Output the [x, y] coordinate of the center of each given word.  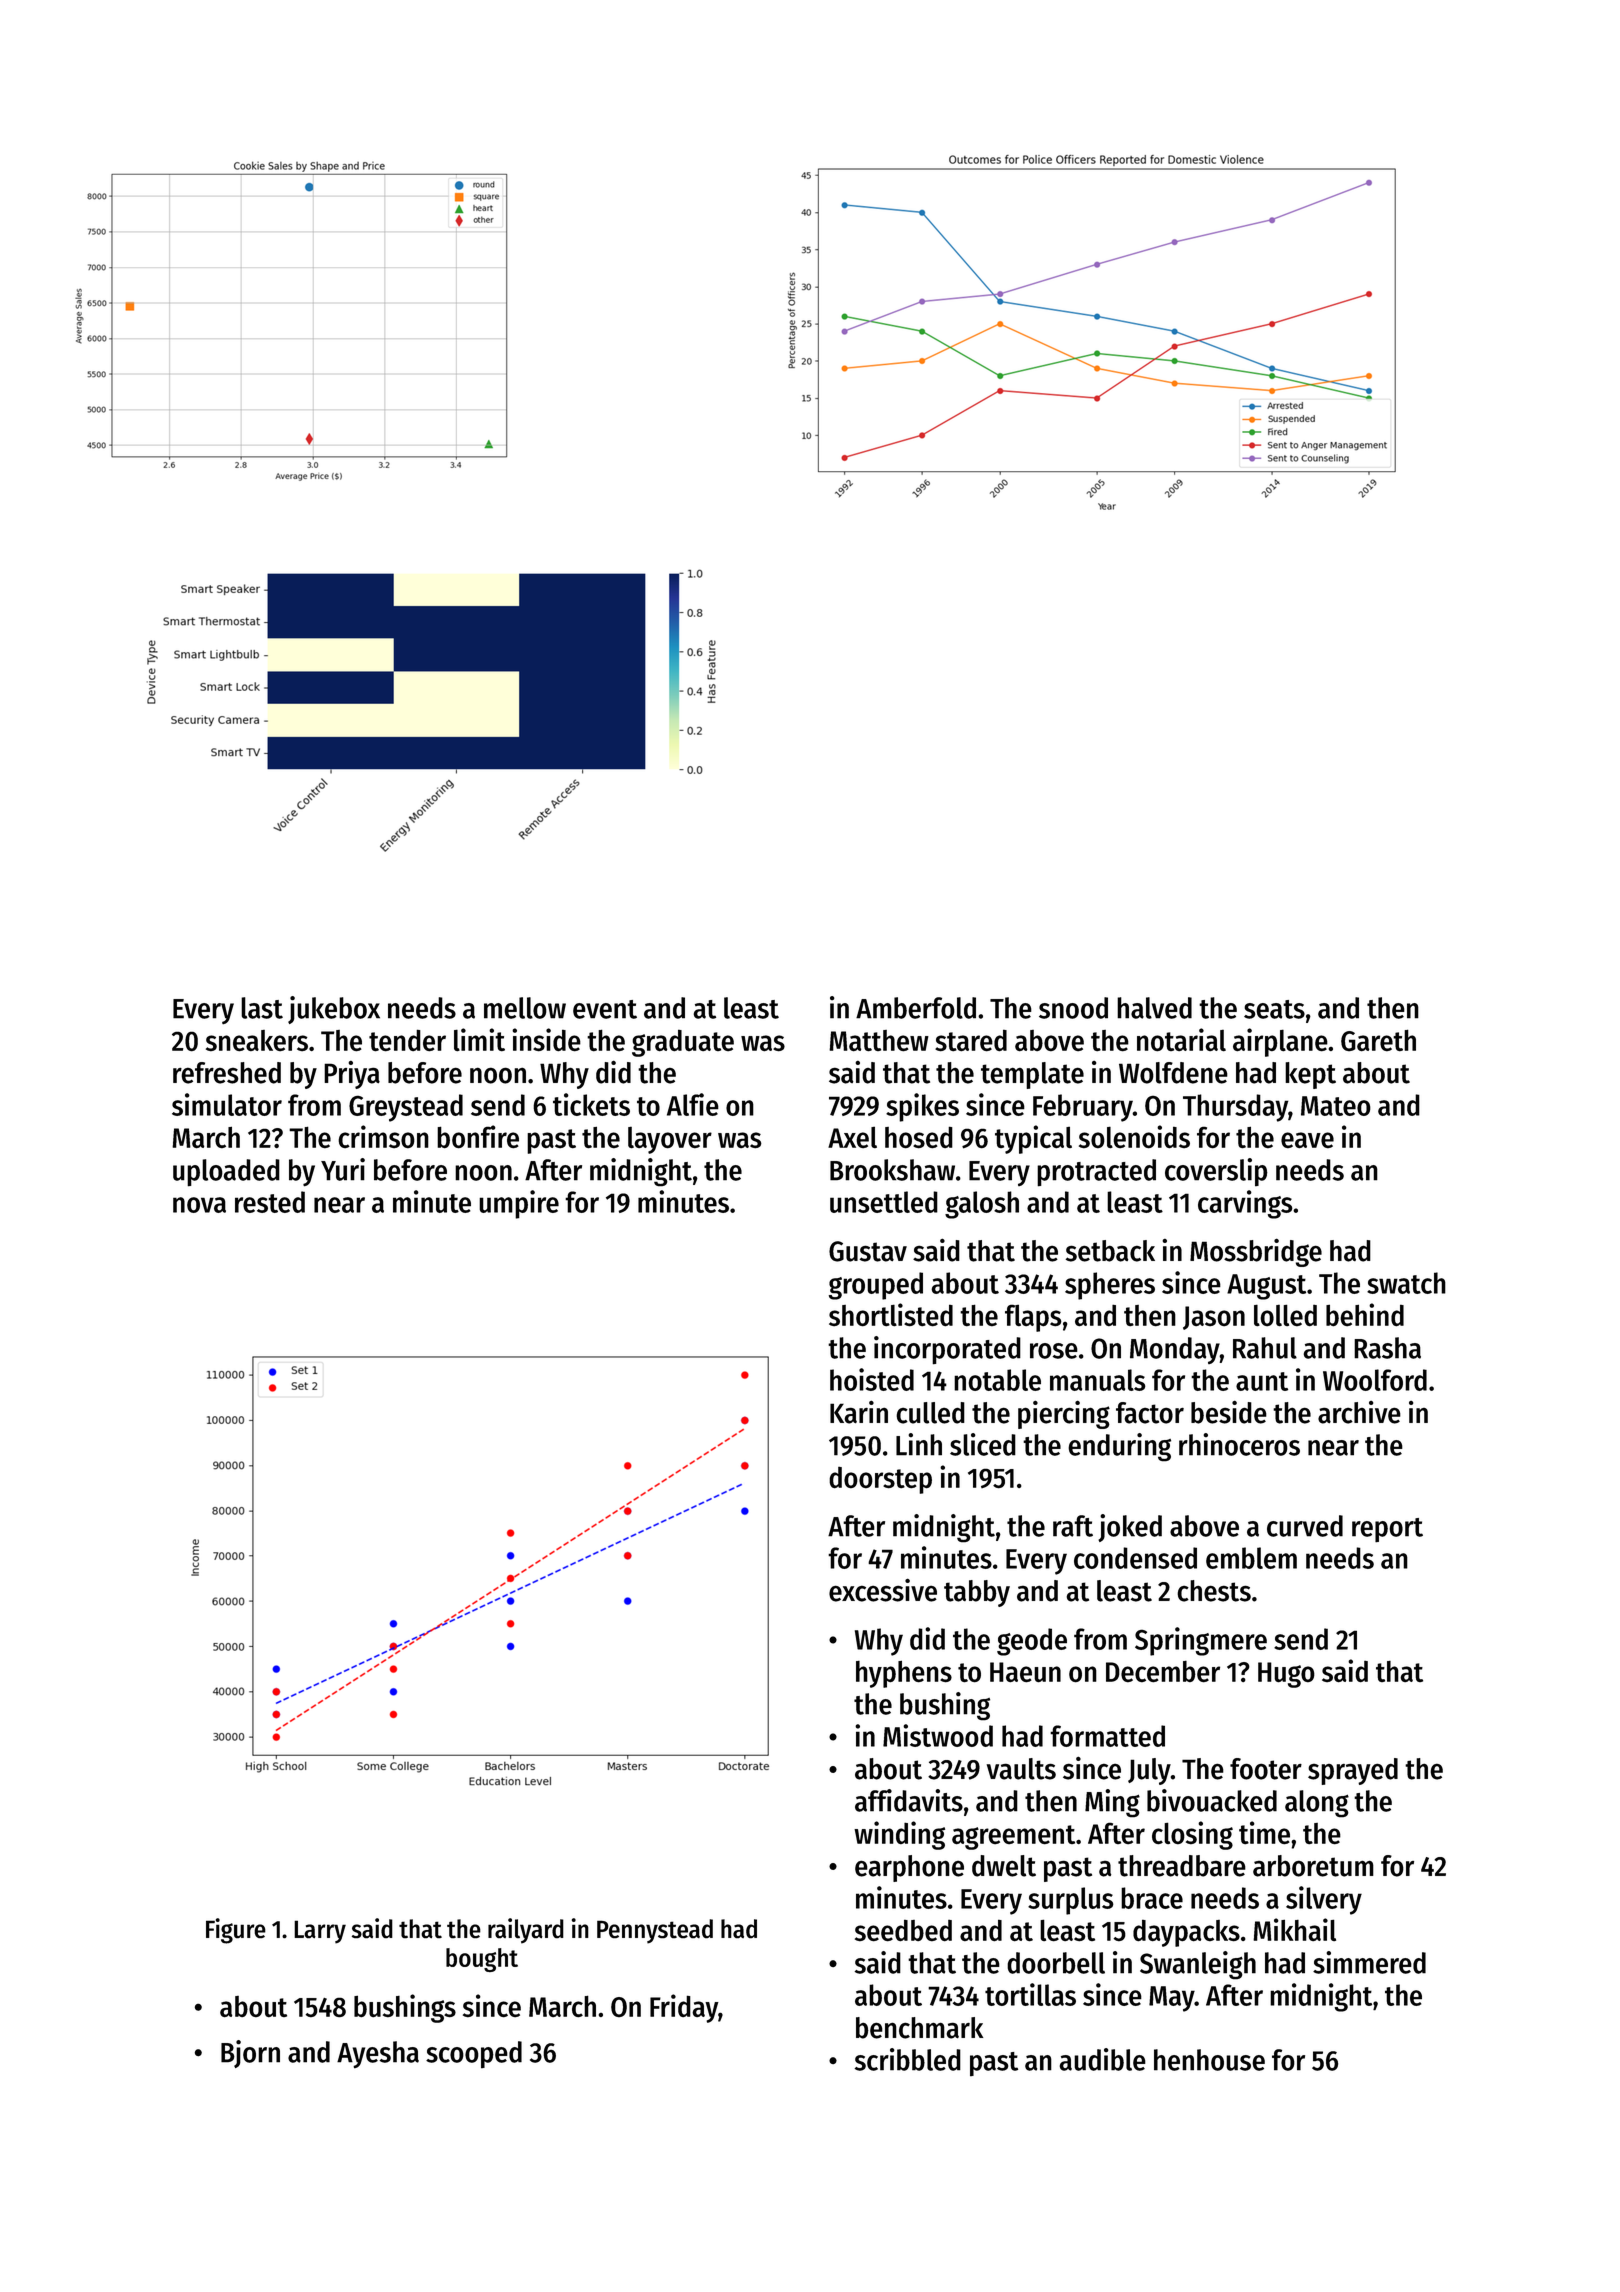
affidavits [909, 1800]
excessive [883, 1590]
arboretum [1313, 1866]
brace [1152, 1898]
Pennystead [655, 1931]
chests [1214, 1591]
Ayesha [378, 2054]
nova [199, 1205]
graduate [683, 1043]
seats [1274, 1009]
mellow [525, 1008]
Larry [320, 1932]
